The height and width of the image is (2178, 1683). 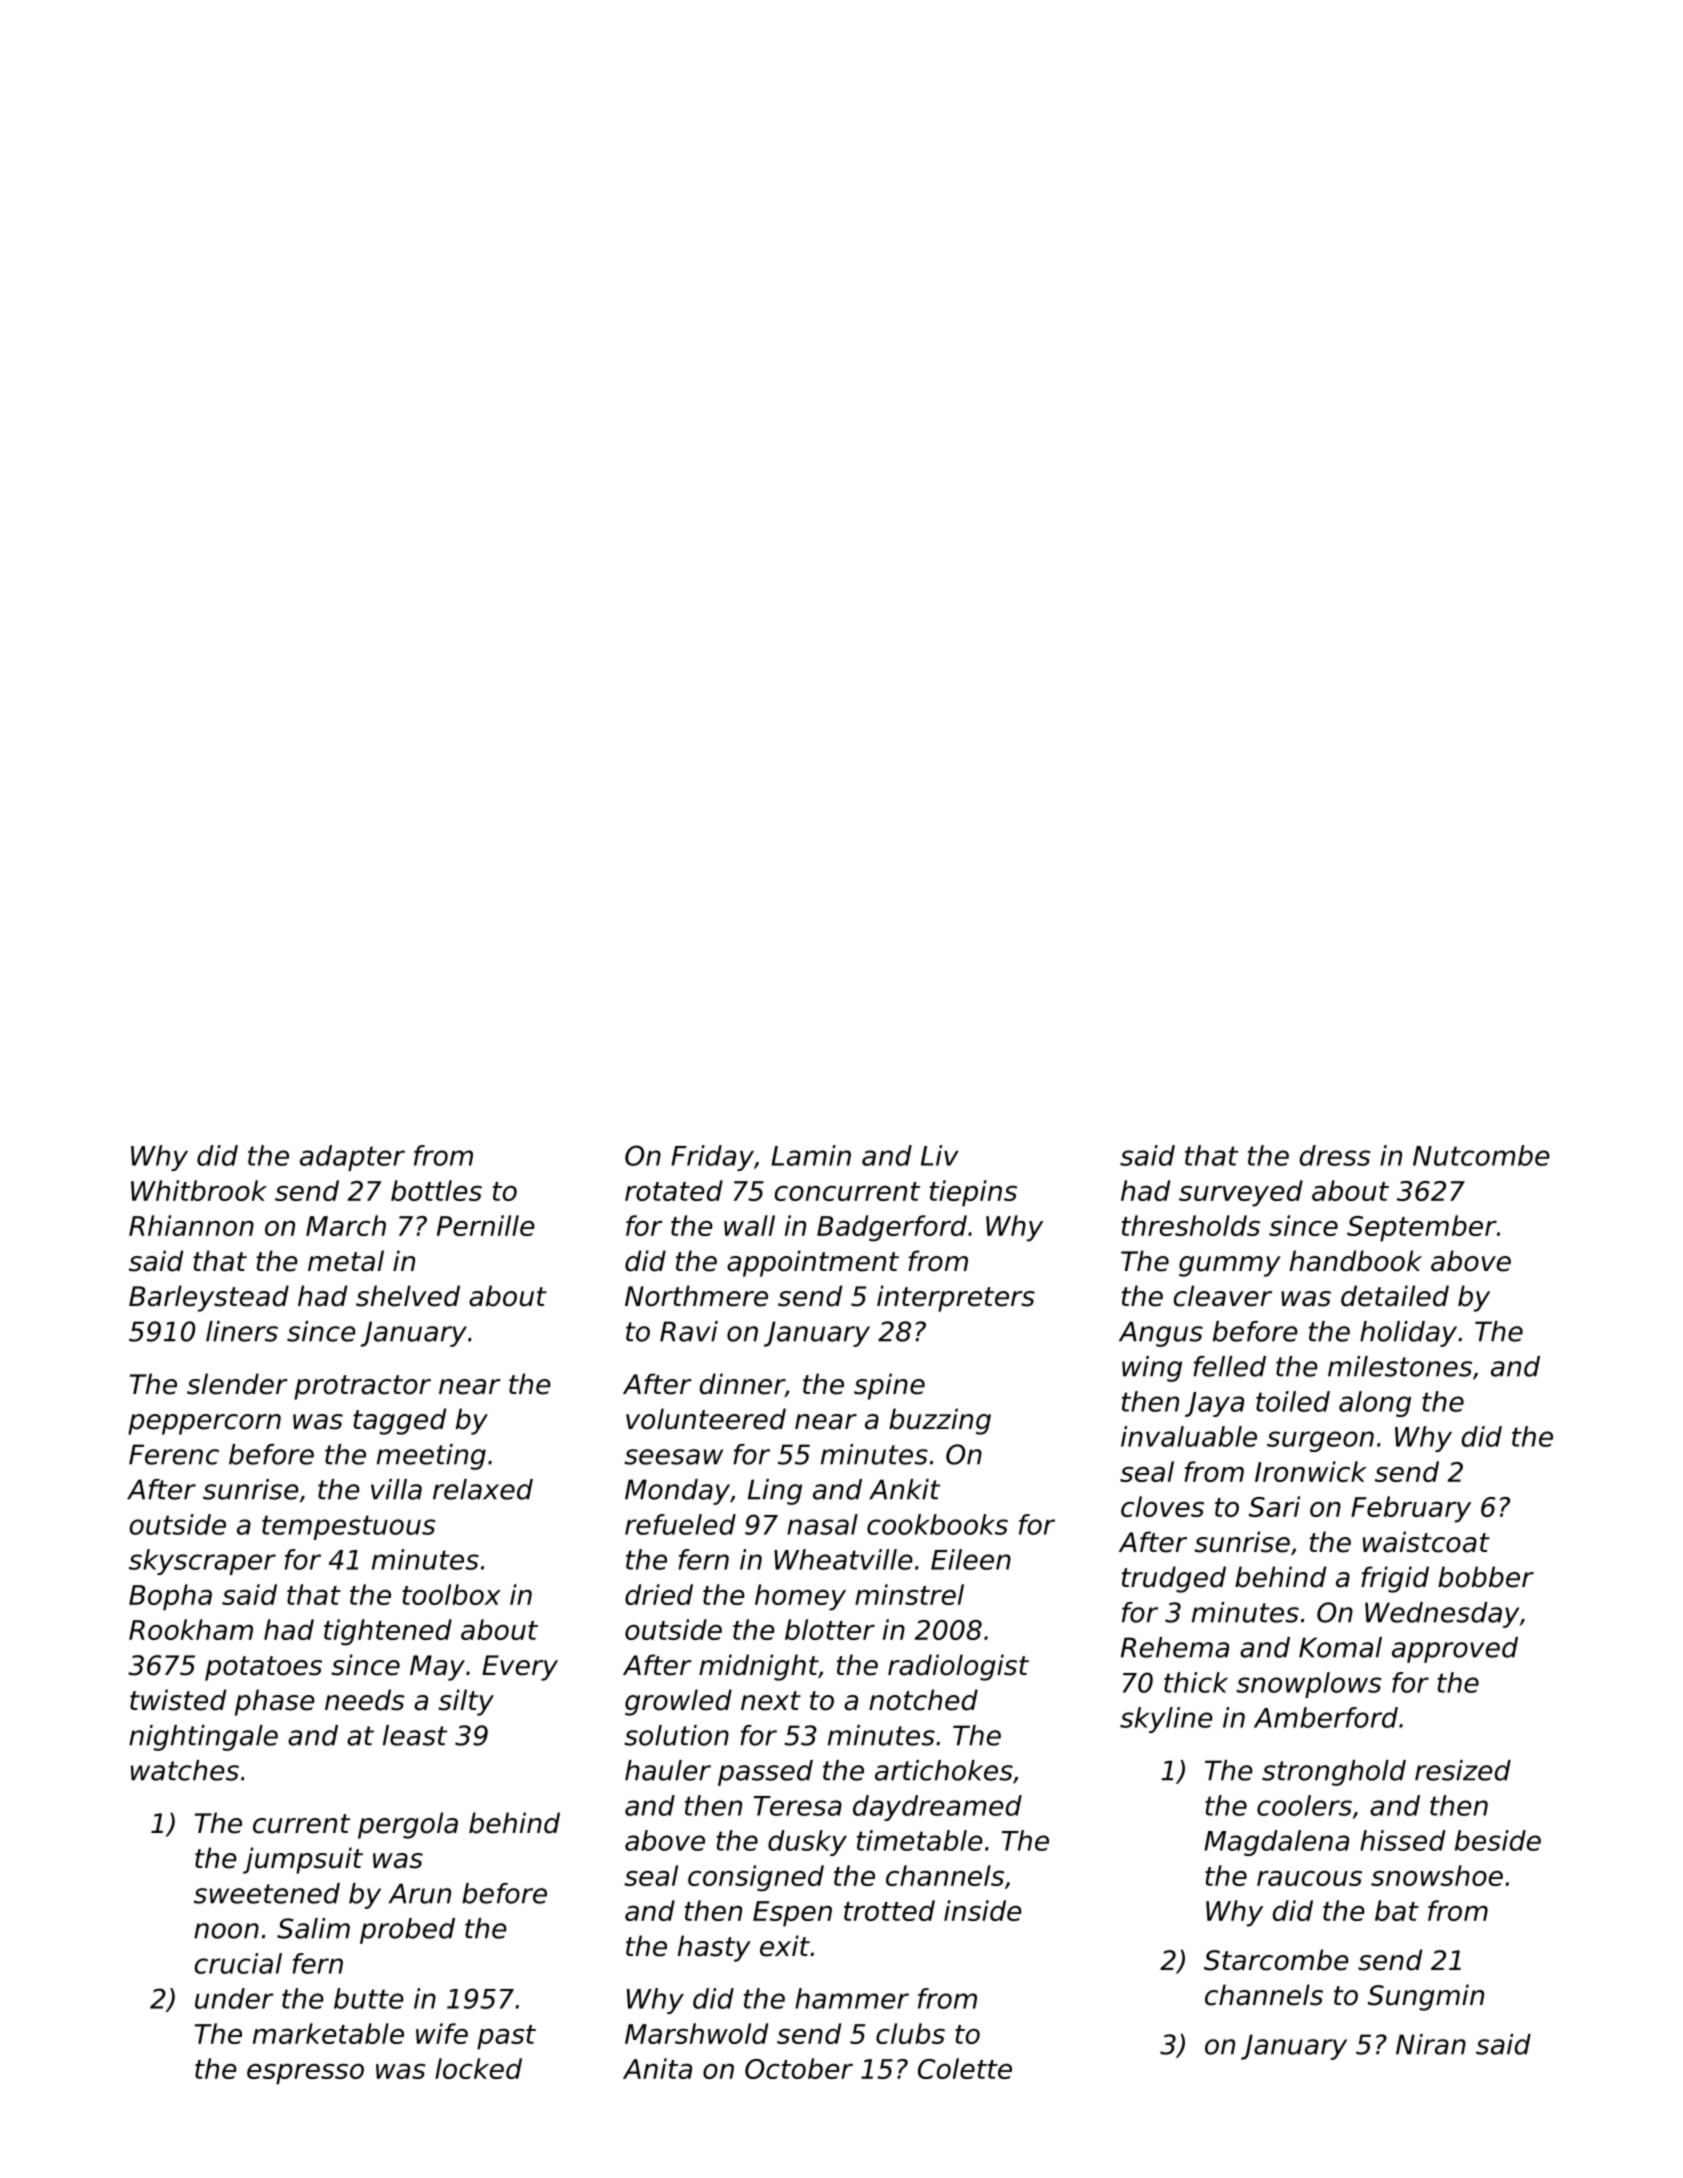 I want to click on along, so click(x=1375, y=1404).
